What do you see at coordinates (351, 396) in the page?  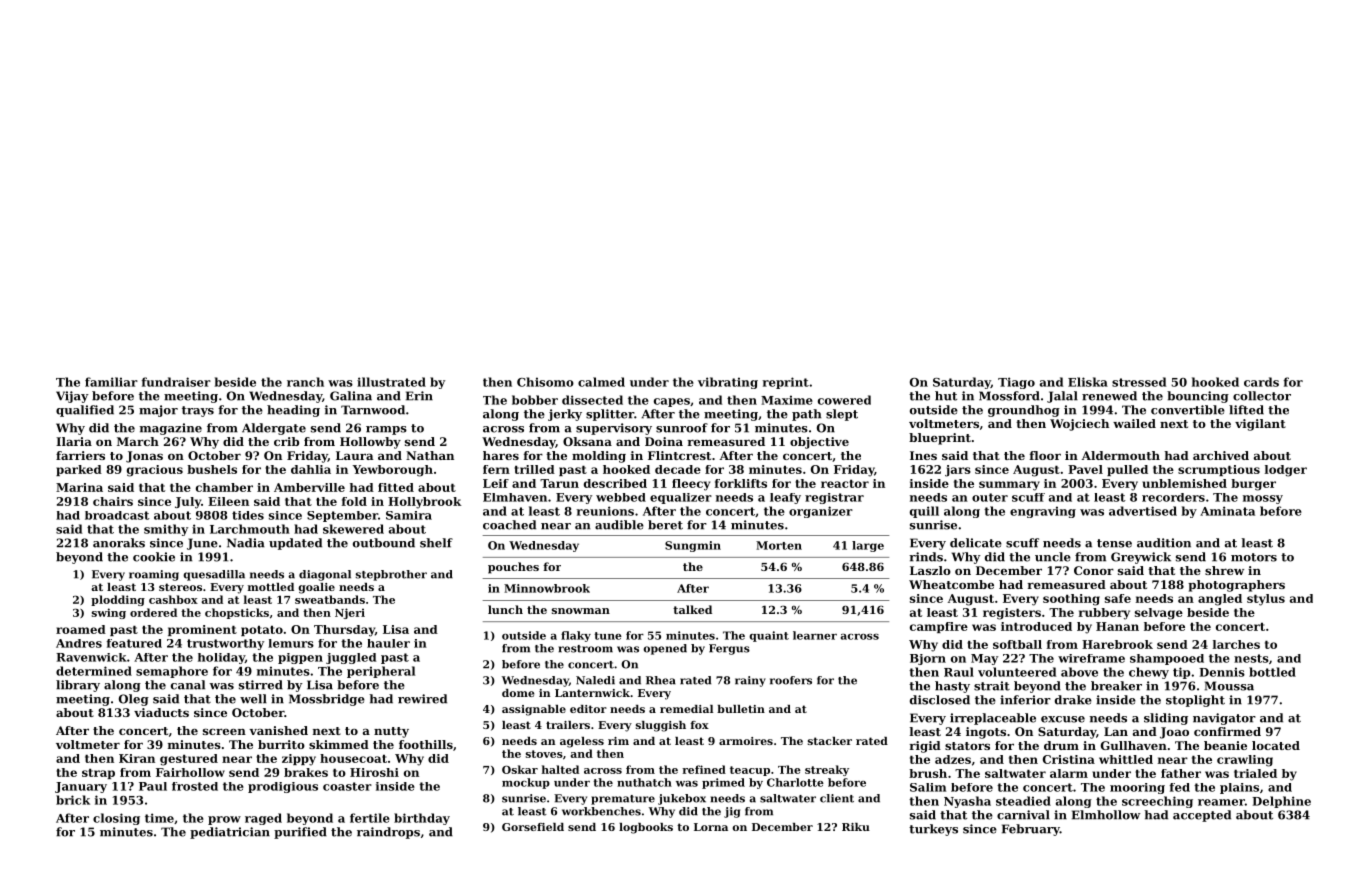 I see `Galina` at bounding box center [351, 396].
